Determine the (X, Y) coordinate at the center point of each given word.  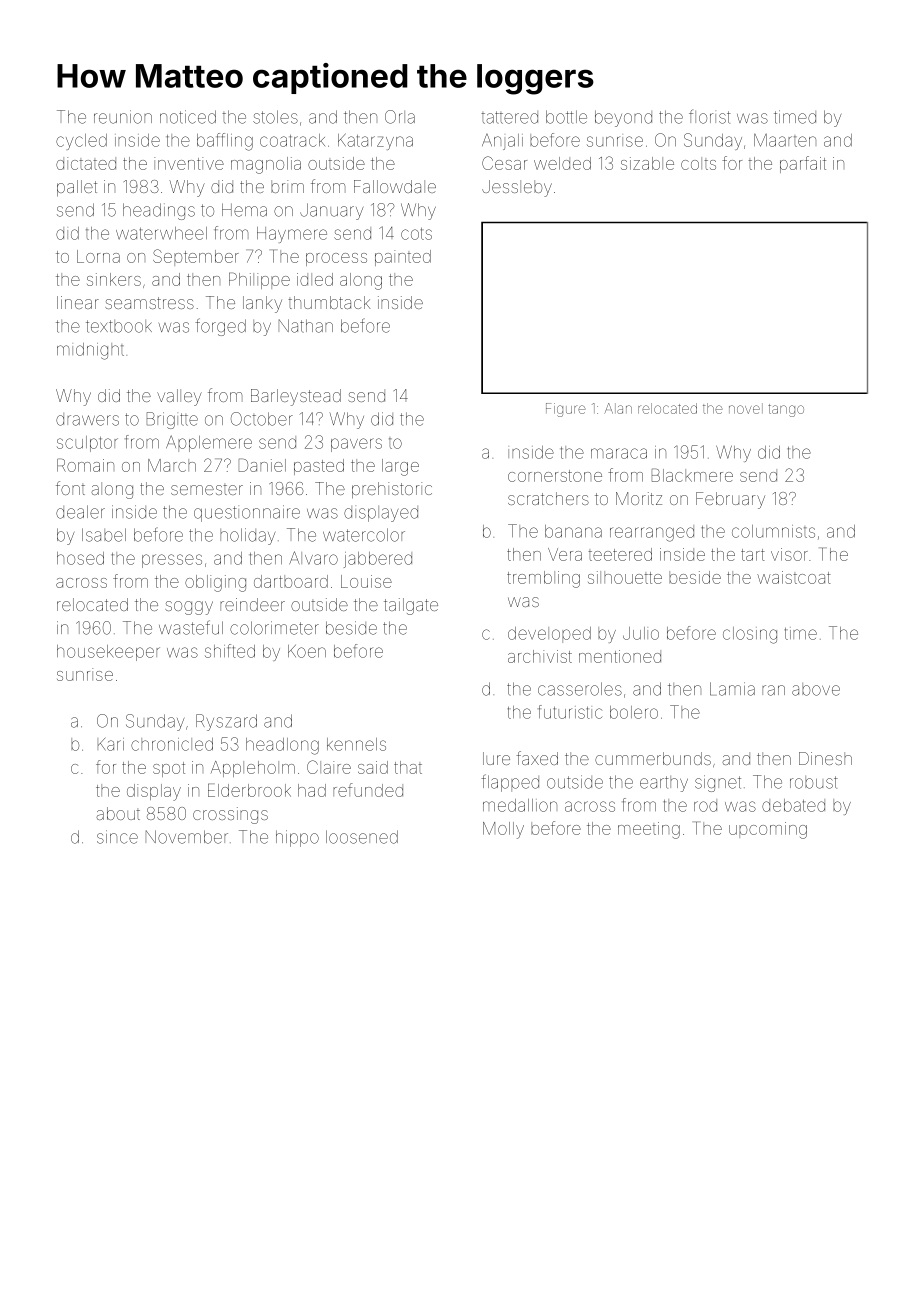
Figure (565, 410)
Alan (618, 408)
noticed (188, 117)
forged (220, 327)
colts (698, 163)
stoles (275, 117)
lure (496, 758)
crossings (230, 815)
